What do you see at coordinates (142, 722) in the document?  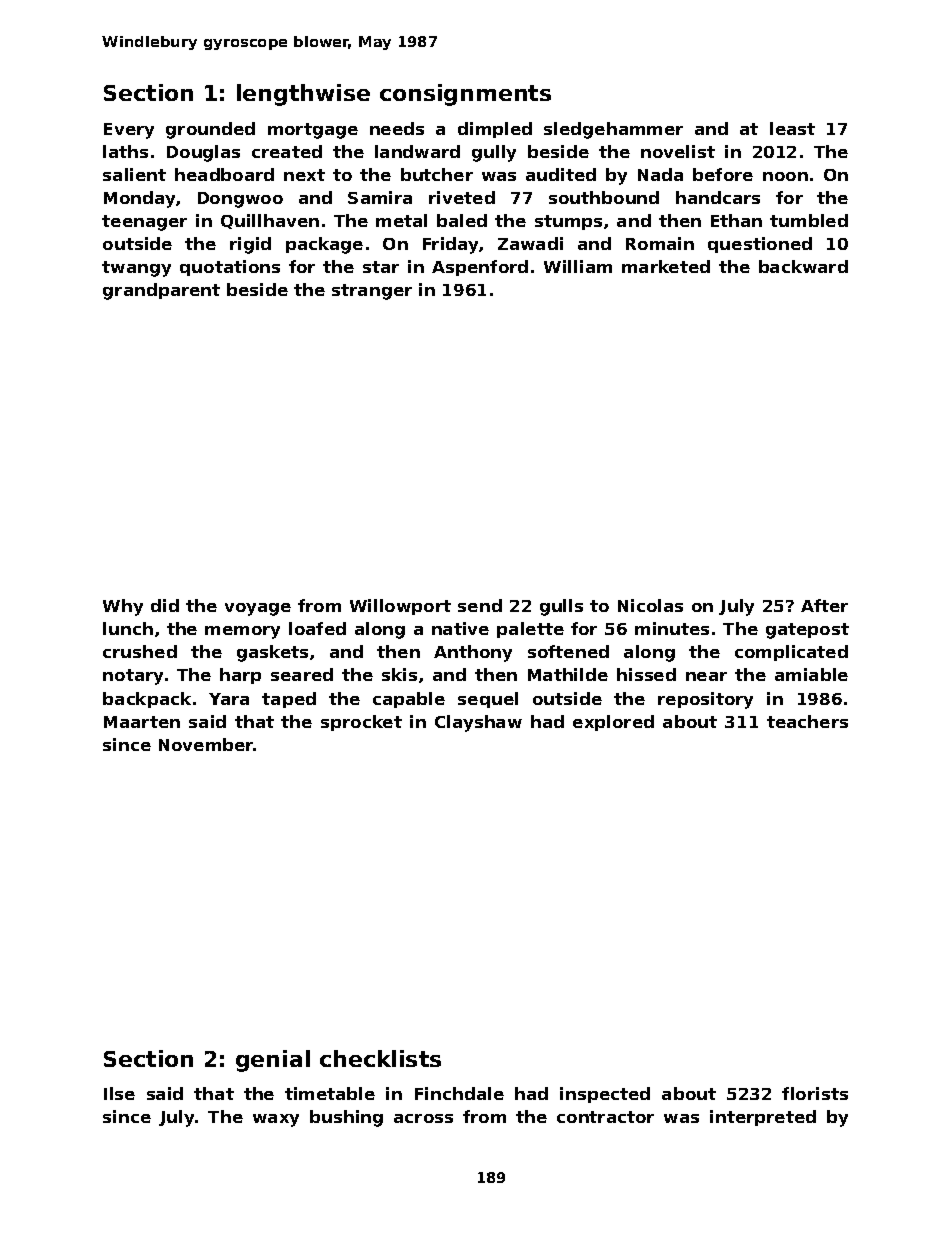 I see `Maarten` at bounding box center [142, 722].
